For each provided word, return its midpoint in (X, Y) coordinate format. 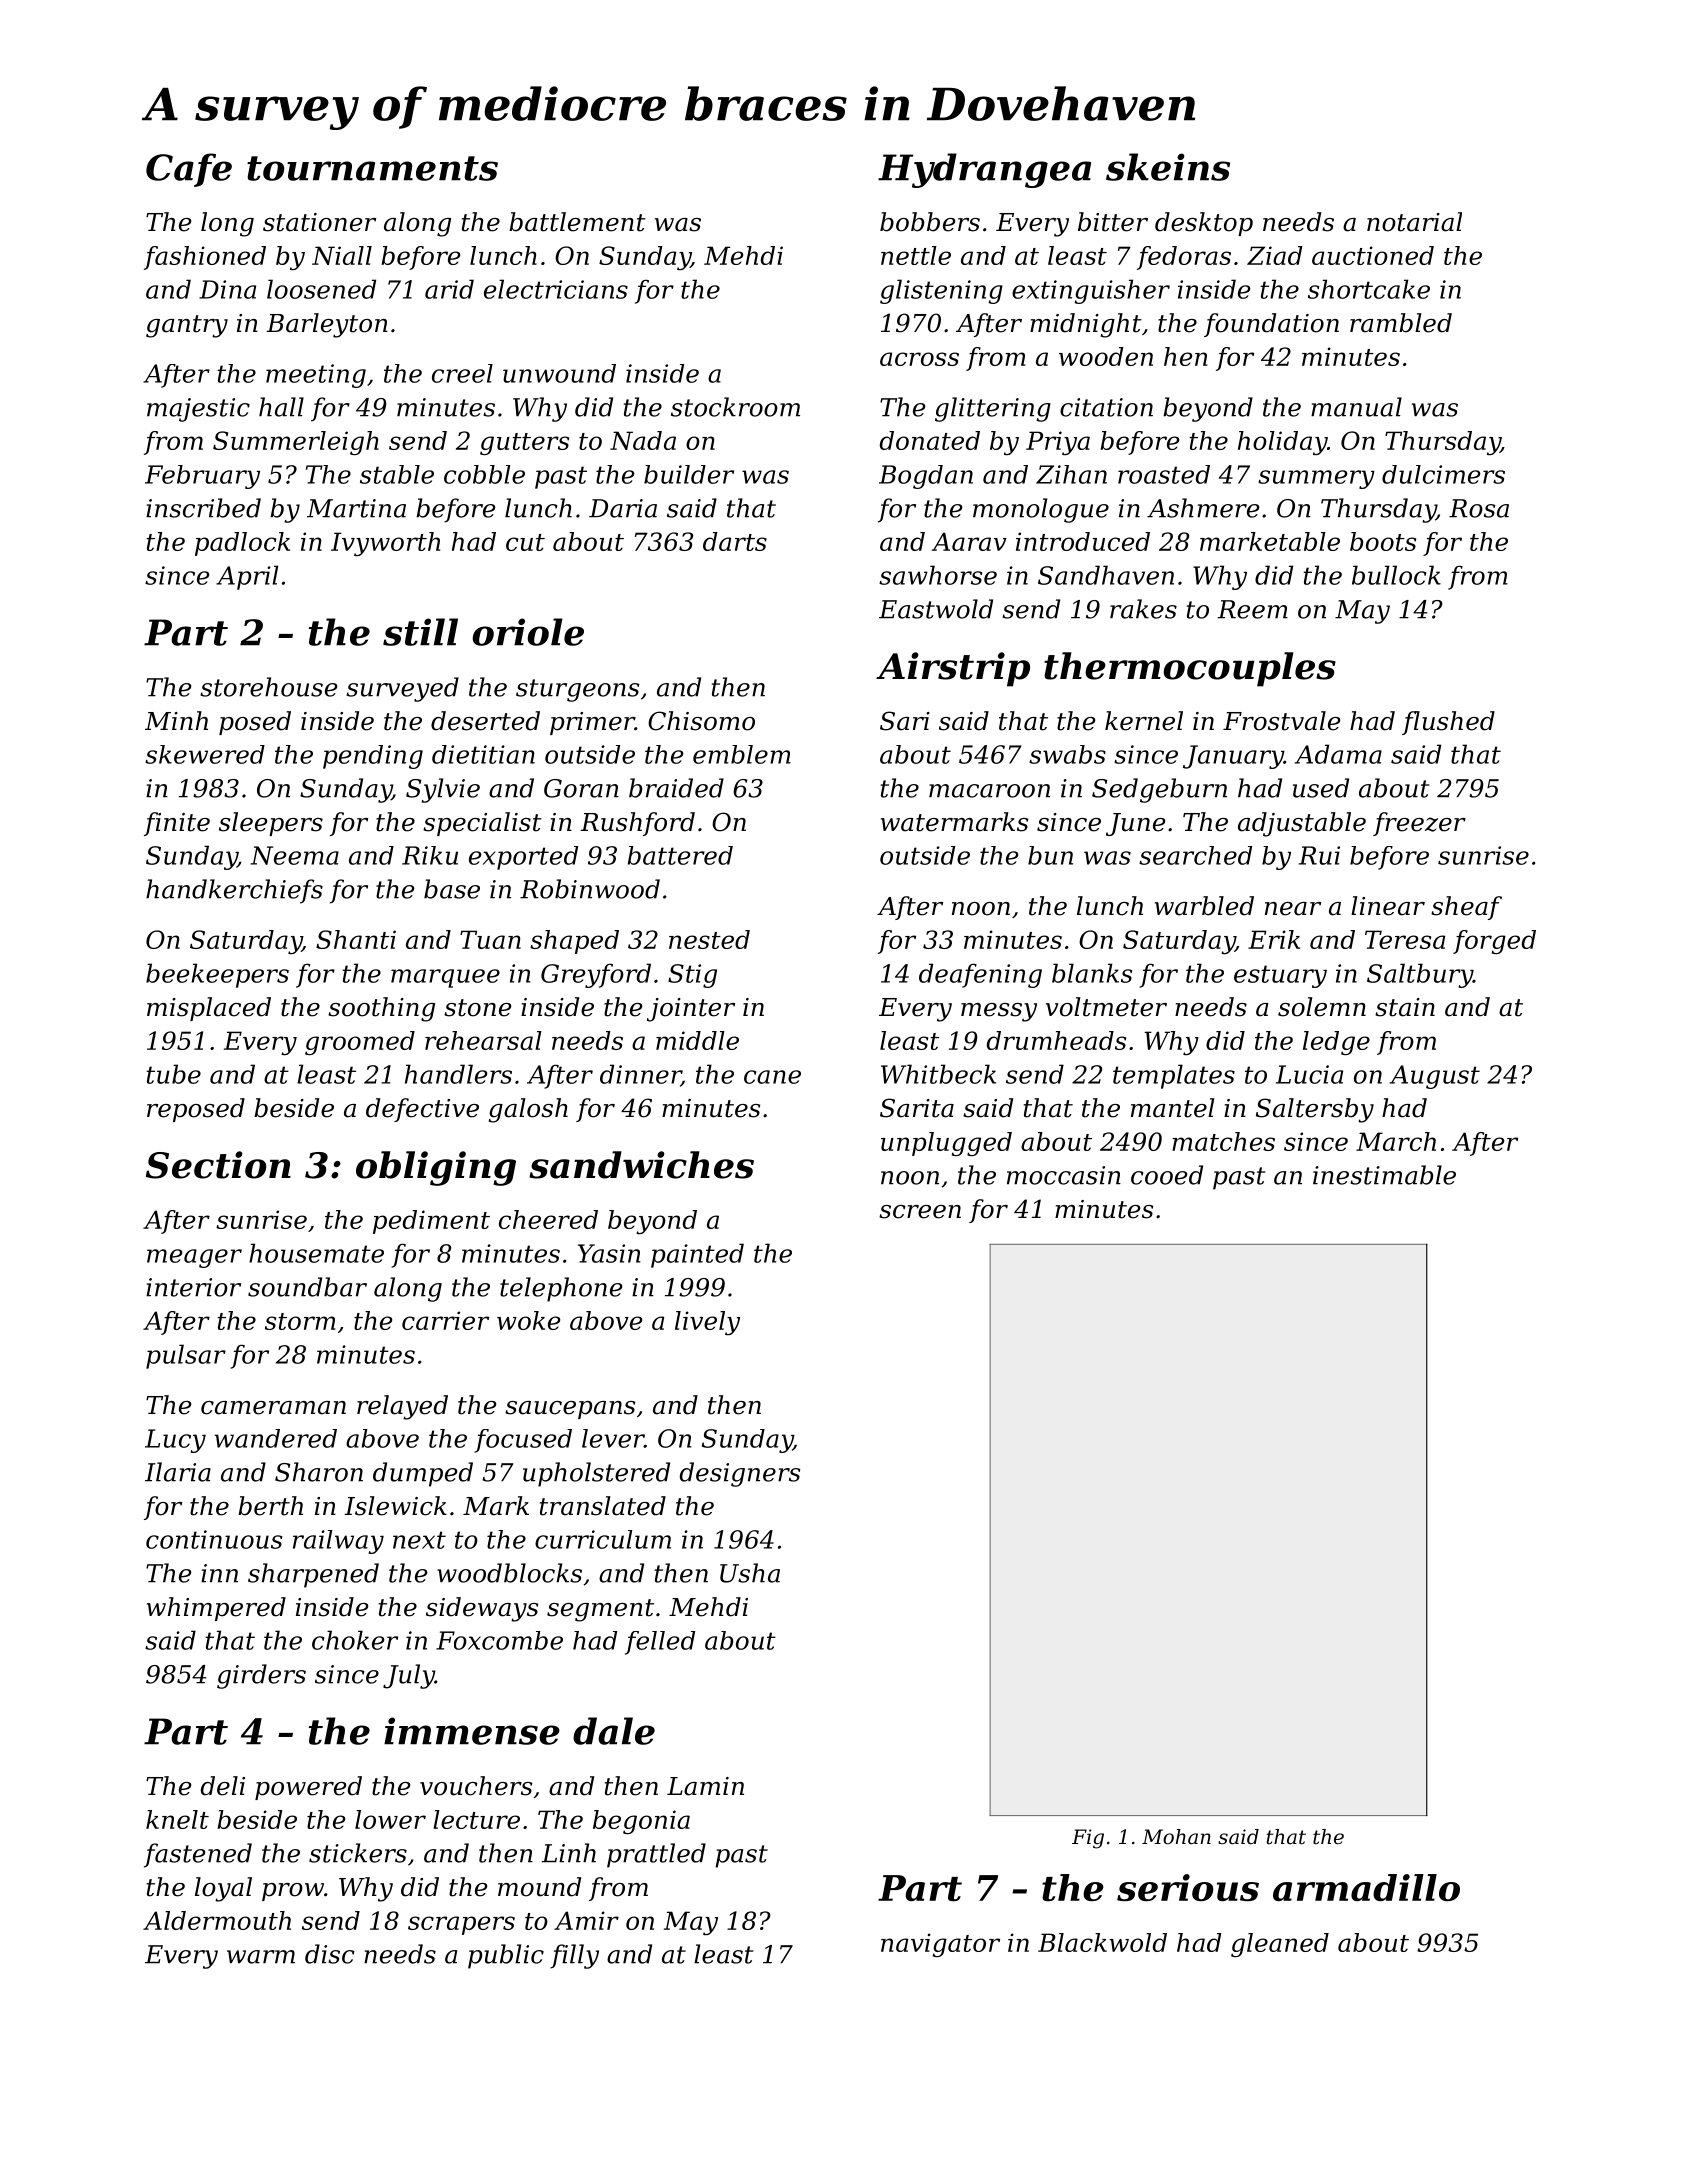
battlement (577, 222)
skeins (1168, 167)
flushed (1448, 723)
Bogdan (926, 477)
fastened (198, 1855)
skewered (205, 754)
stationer (319, 222)
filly (574, 1956)
